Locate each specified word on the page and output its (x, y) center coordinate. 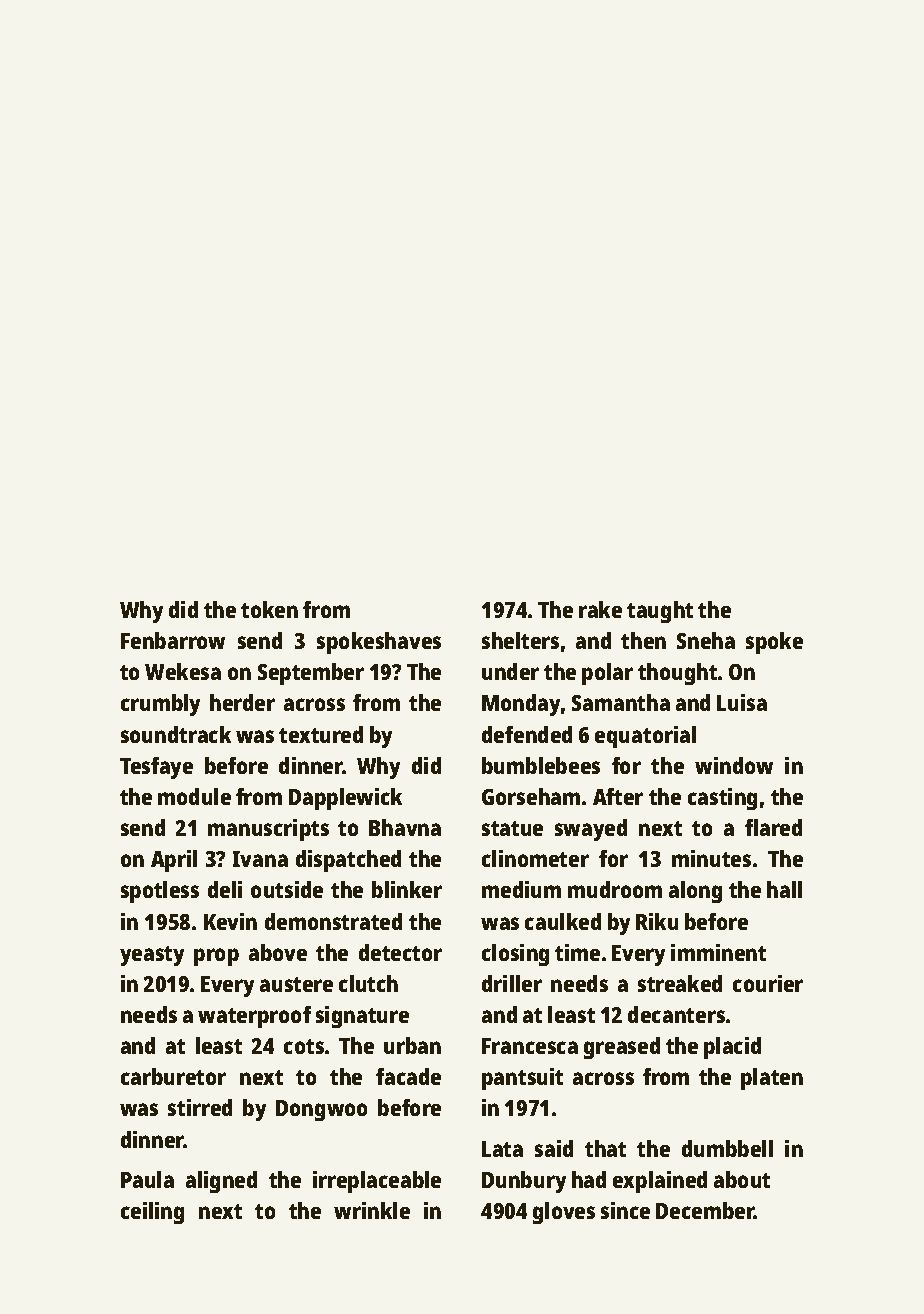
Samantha (621, 702)
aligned (221, 1182)
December (705, 1210)
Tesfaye (156, 768)
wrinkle (372, 1210)
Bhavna (405, 827)
